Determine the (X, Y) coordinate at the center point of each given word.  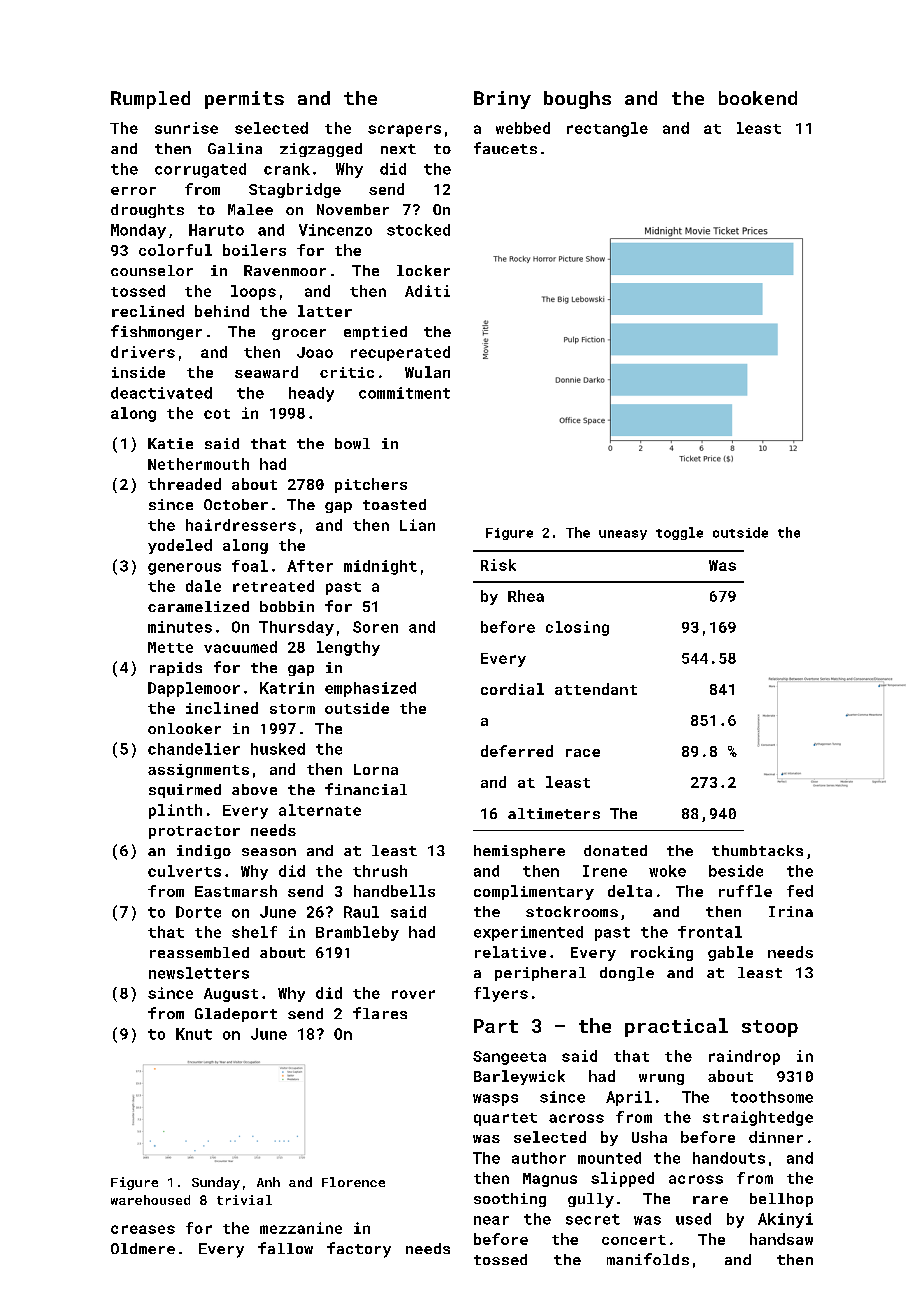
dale (203, 586)
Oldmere (143, 1248)
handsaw (781, 1239)
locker (423, 270)
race (583, 753)
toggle (679, 533)
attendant (596, 689)
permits (244, 100)
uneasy (623, 535)
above (254, 789)
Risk (498, 565)
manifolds (648, 1259)
